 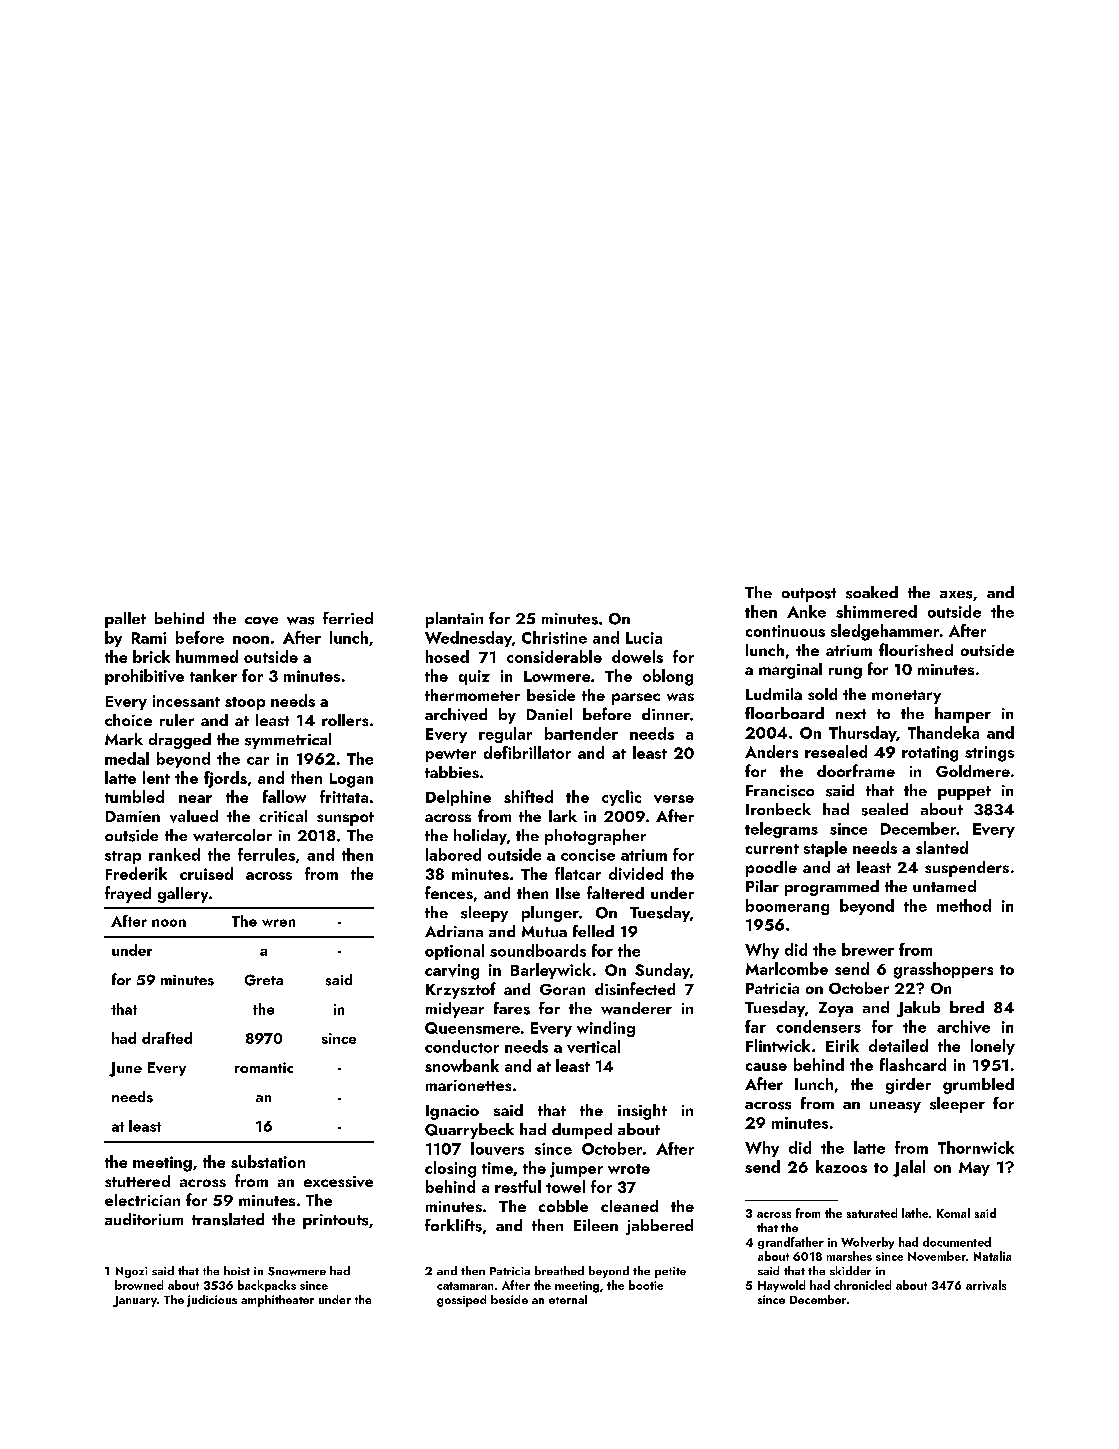 I want to click on Snowmere, so click(x=297, y=1271).
